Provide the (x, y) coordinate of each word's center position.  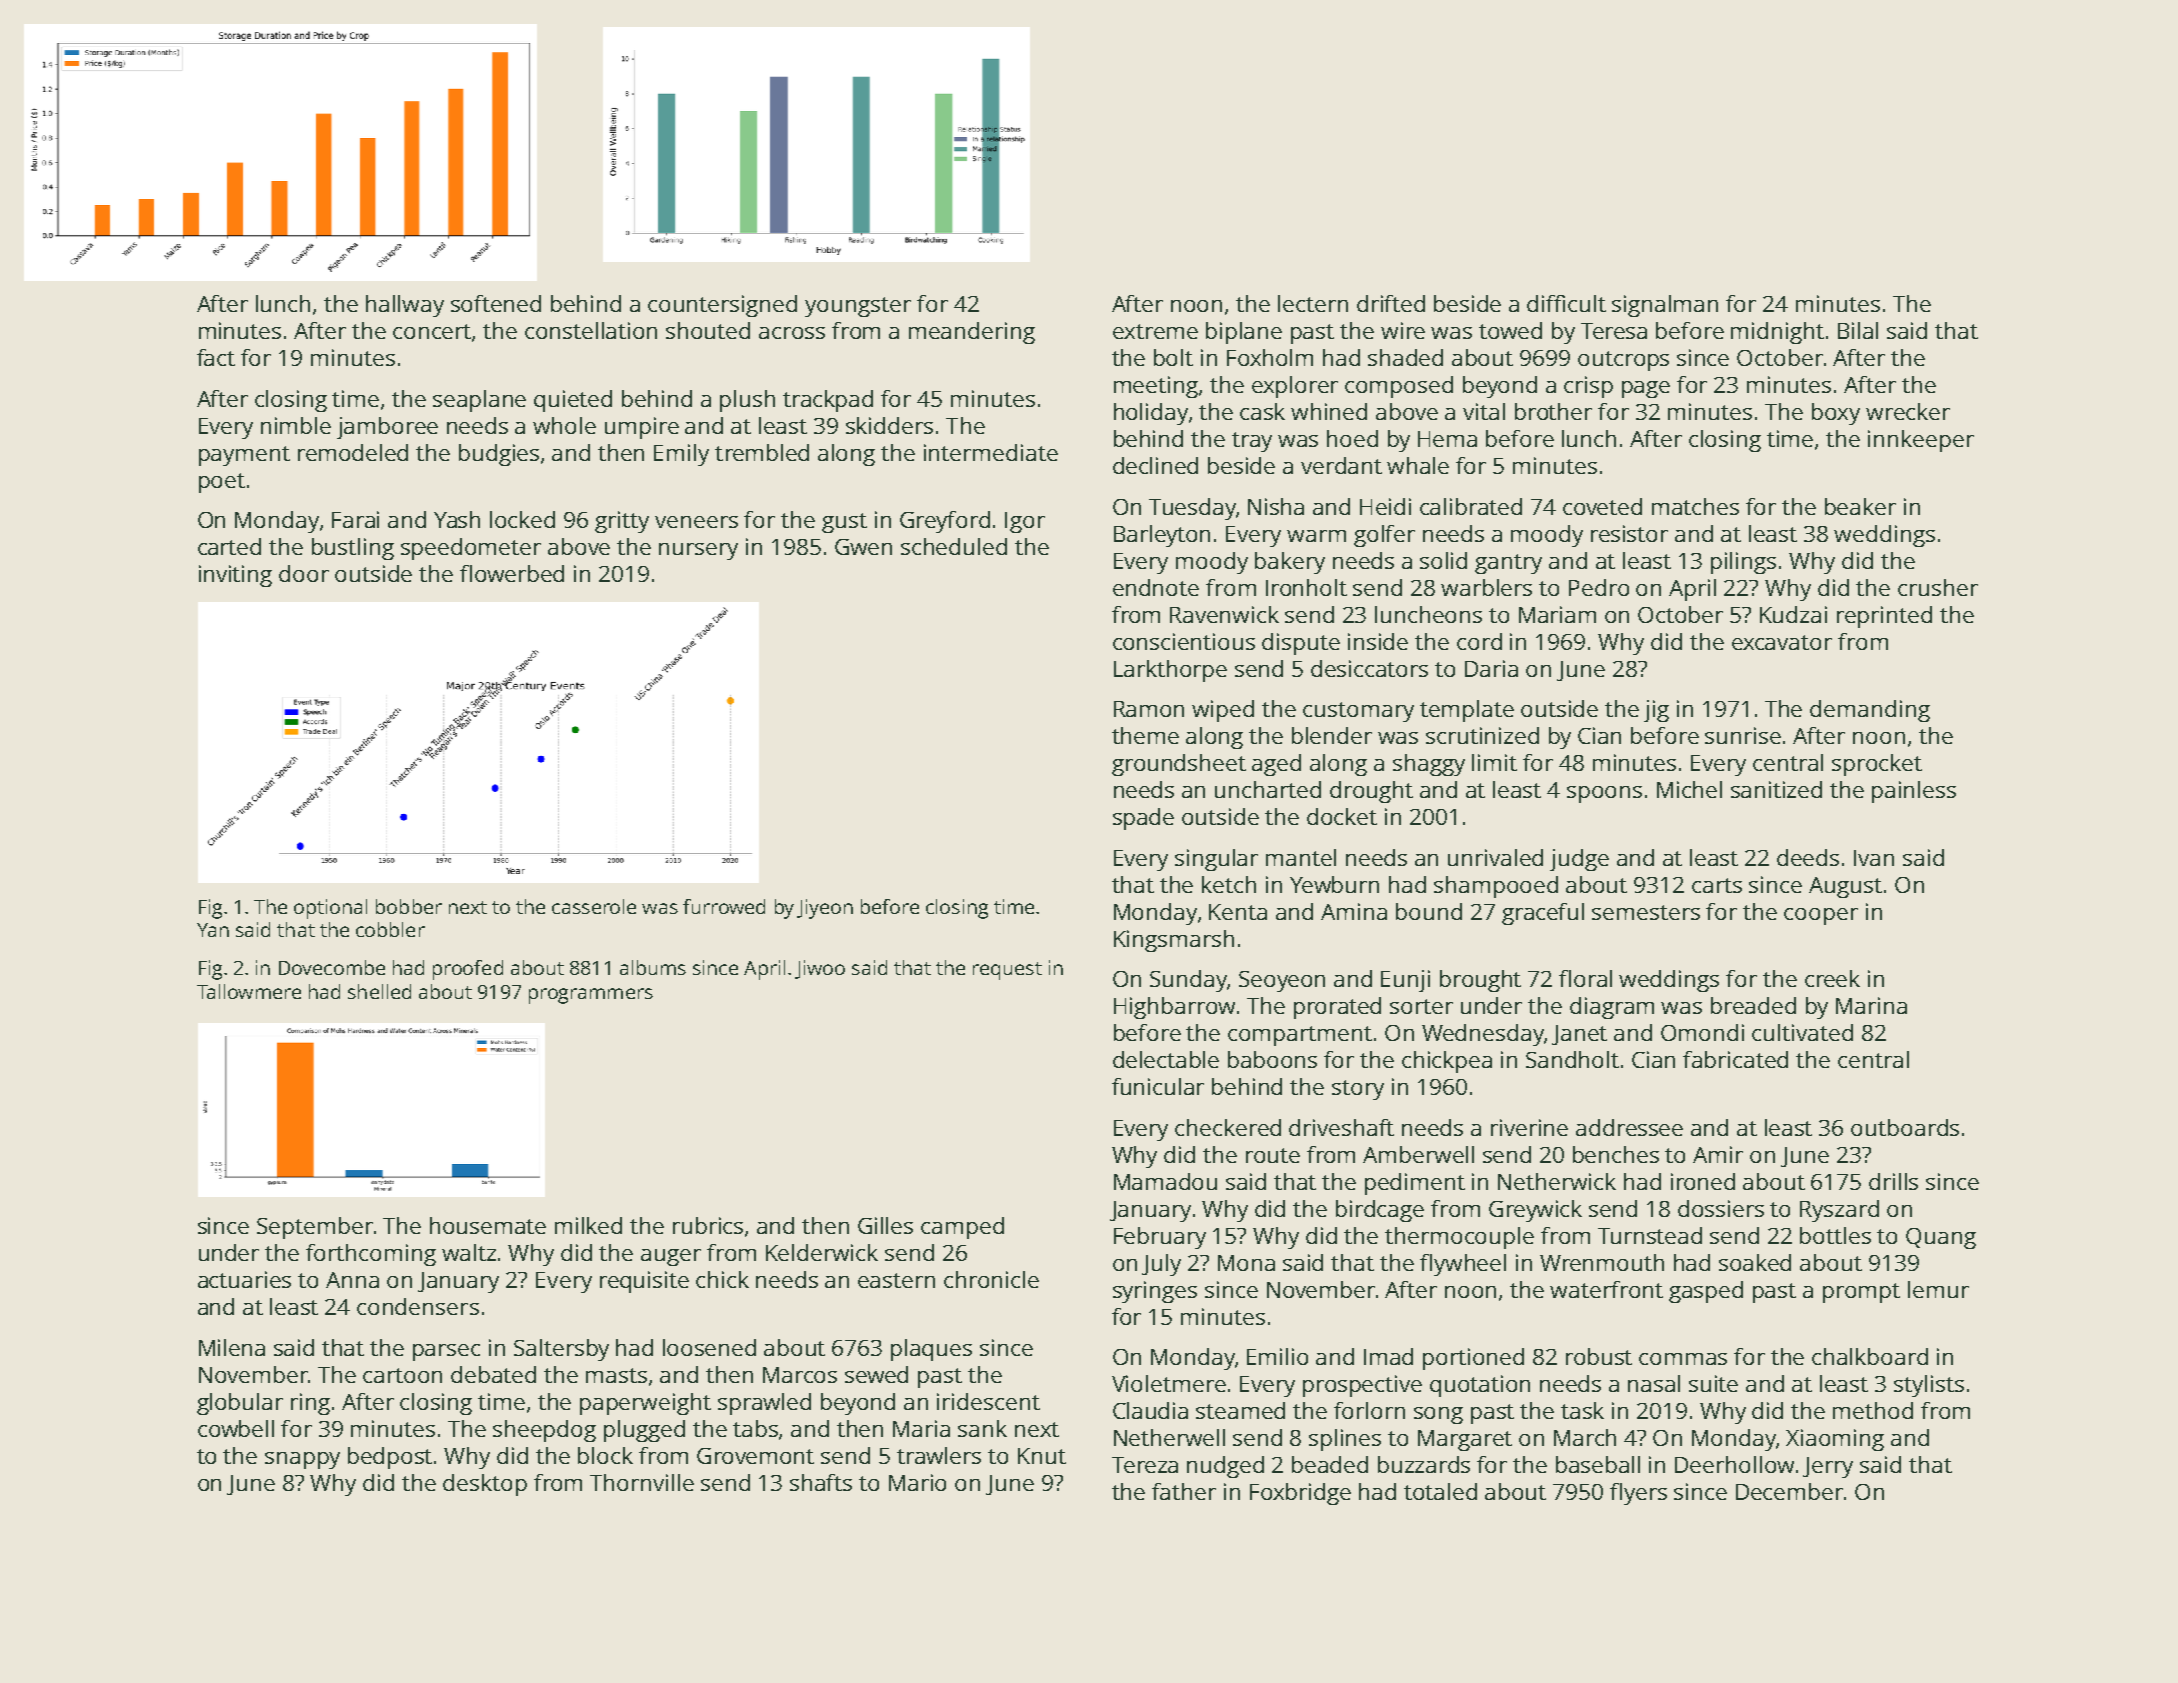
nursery (698, 551)
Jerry (1828, 1467)
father (1184, 1491)
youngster (858, 307)
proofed (468, 970)
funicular (1158, 1086)
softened (496, 303)
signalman (1665, 306)
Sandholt (1572, 1059)
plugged (644, 1431)
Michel (1689, 789)
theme (1145, 735)
